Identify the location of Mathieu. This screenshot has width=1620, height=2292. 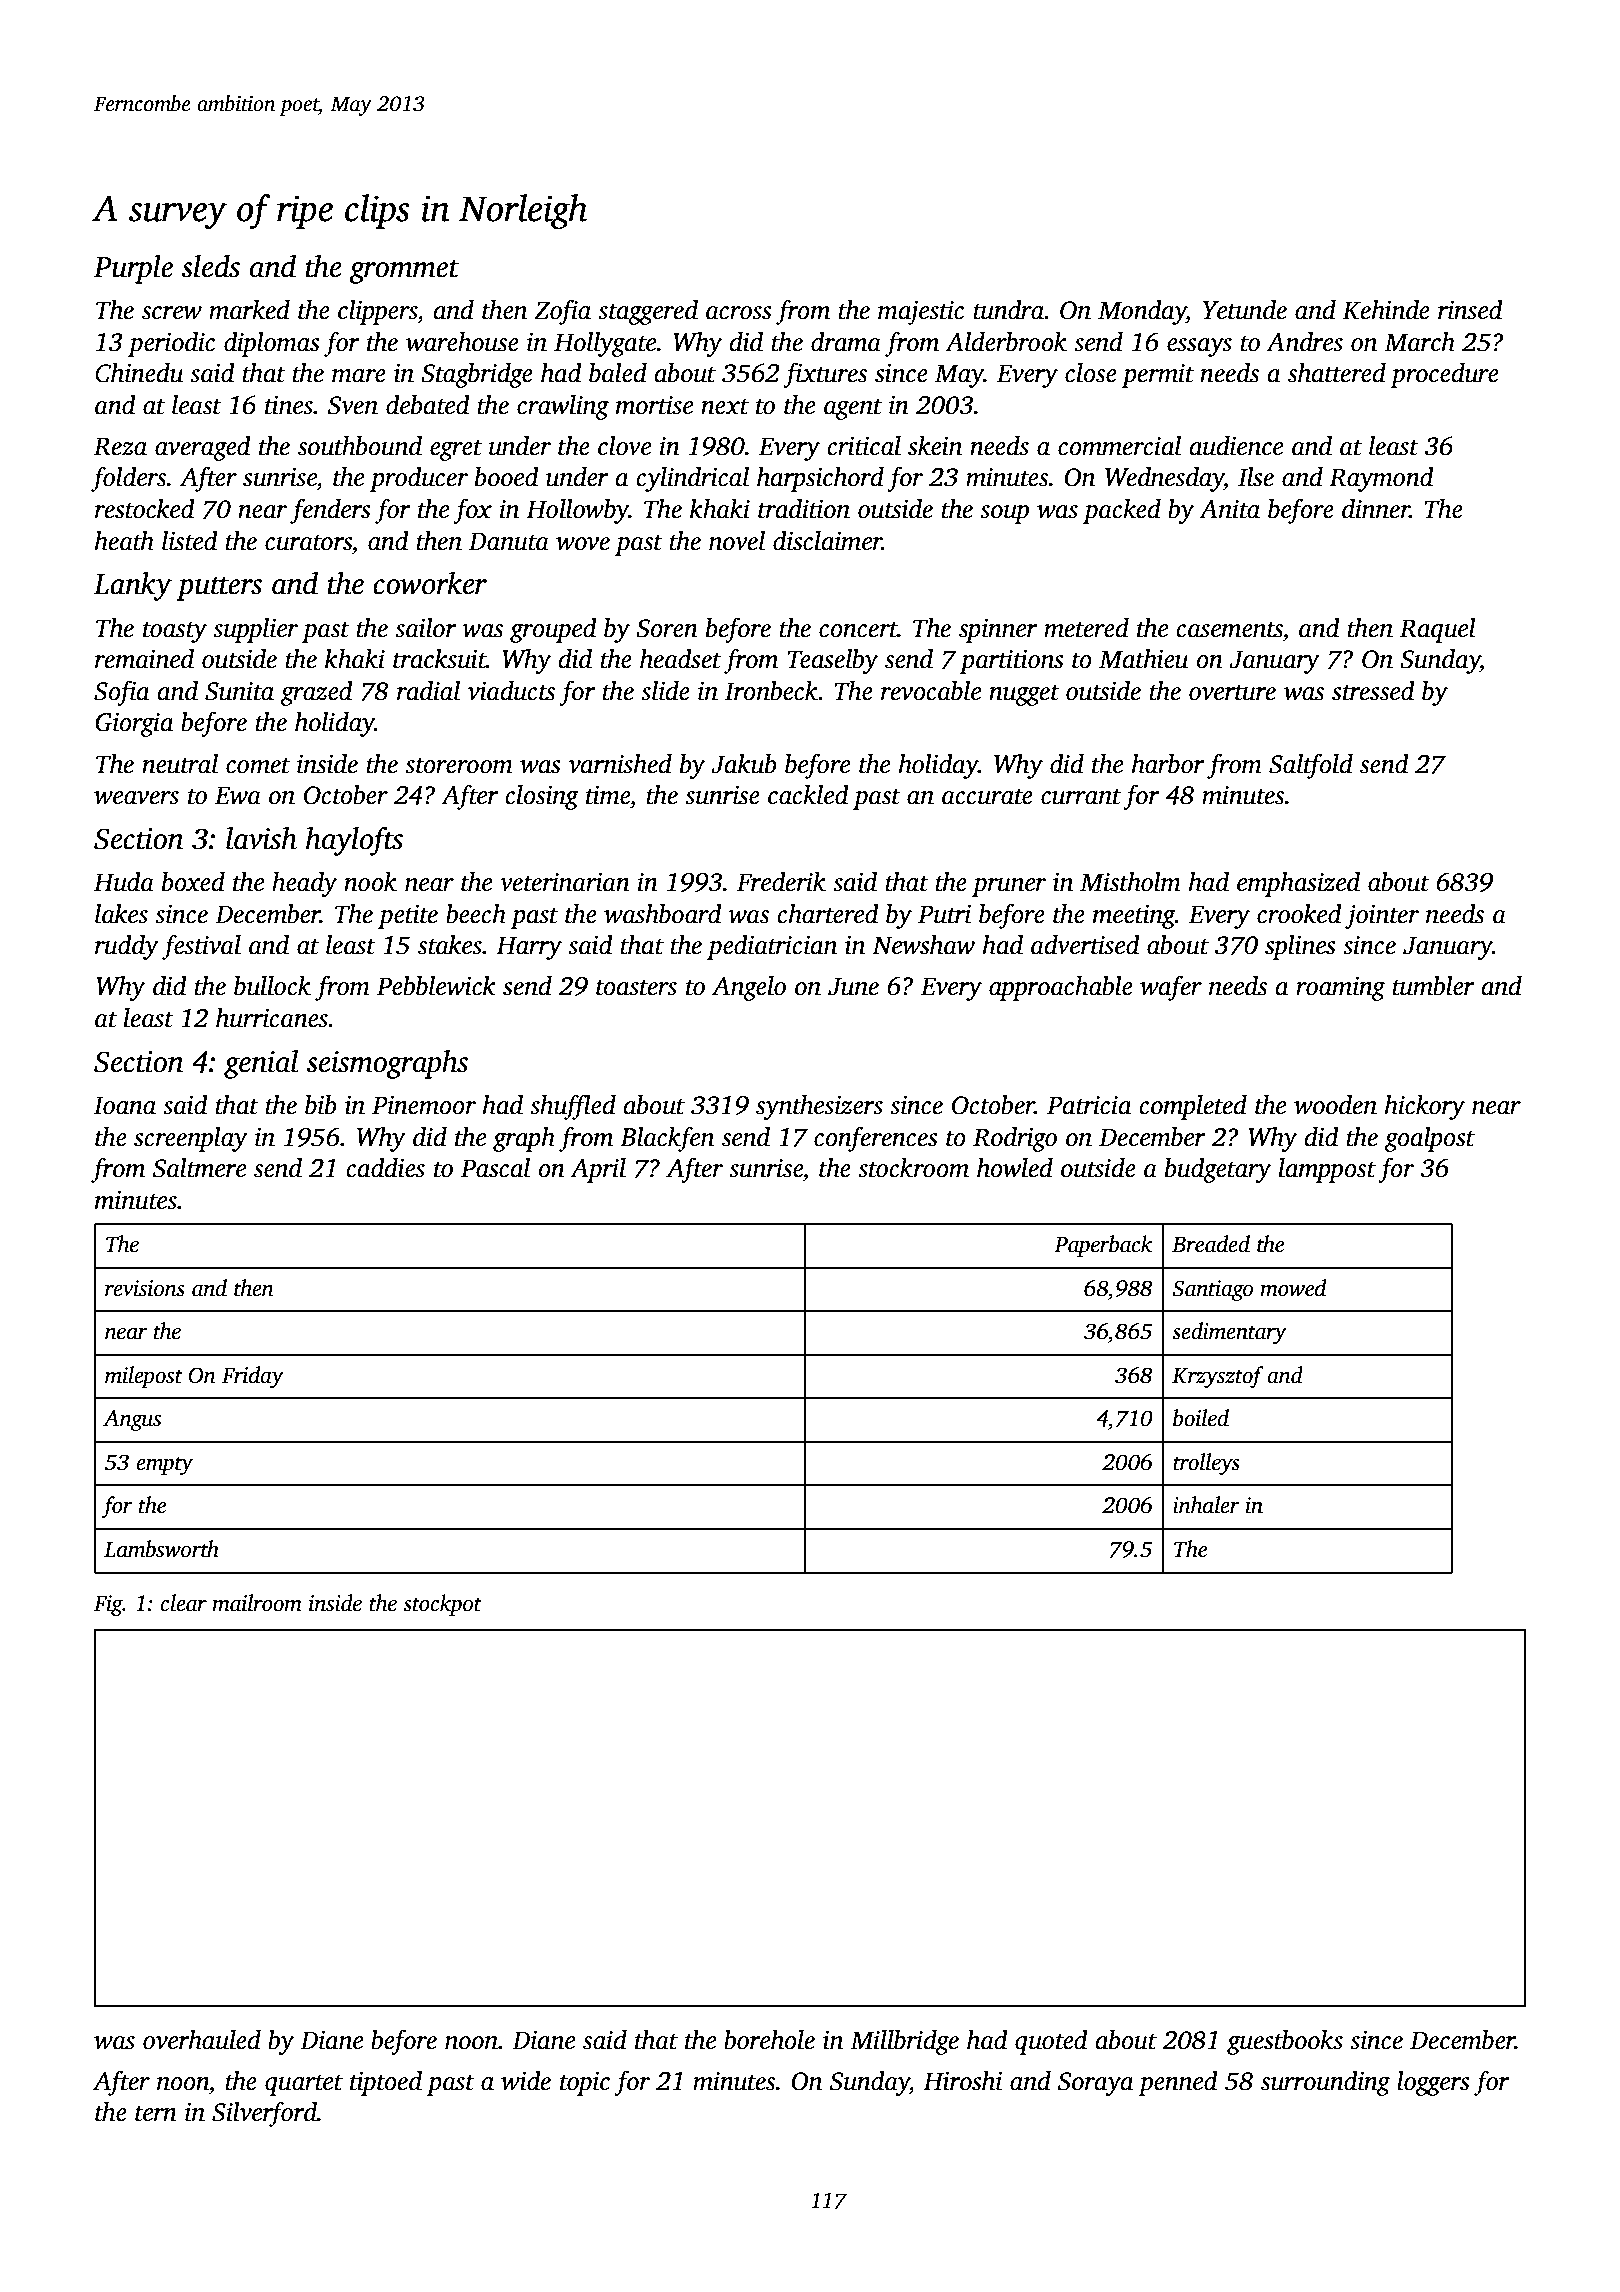
(1143, 659).
